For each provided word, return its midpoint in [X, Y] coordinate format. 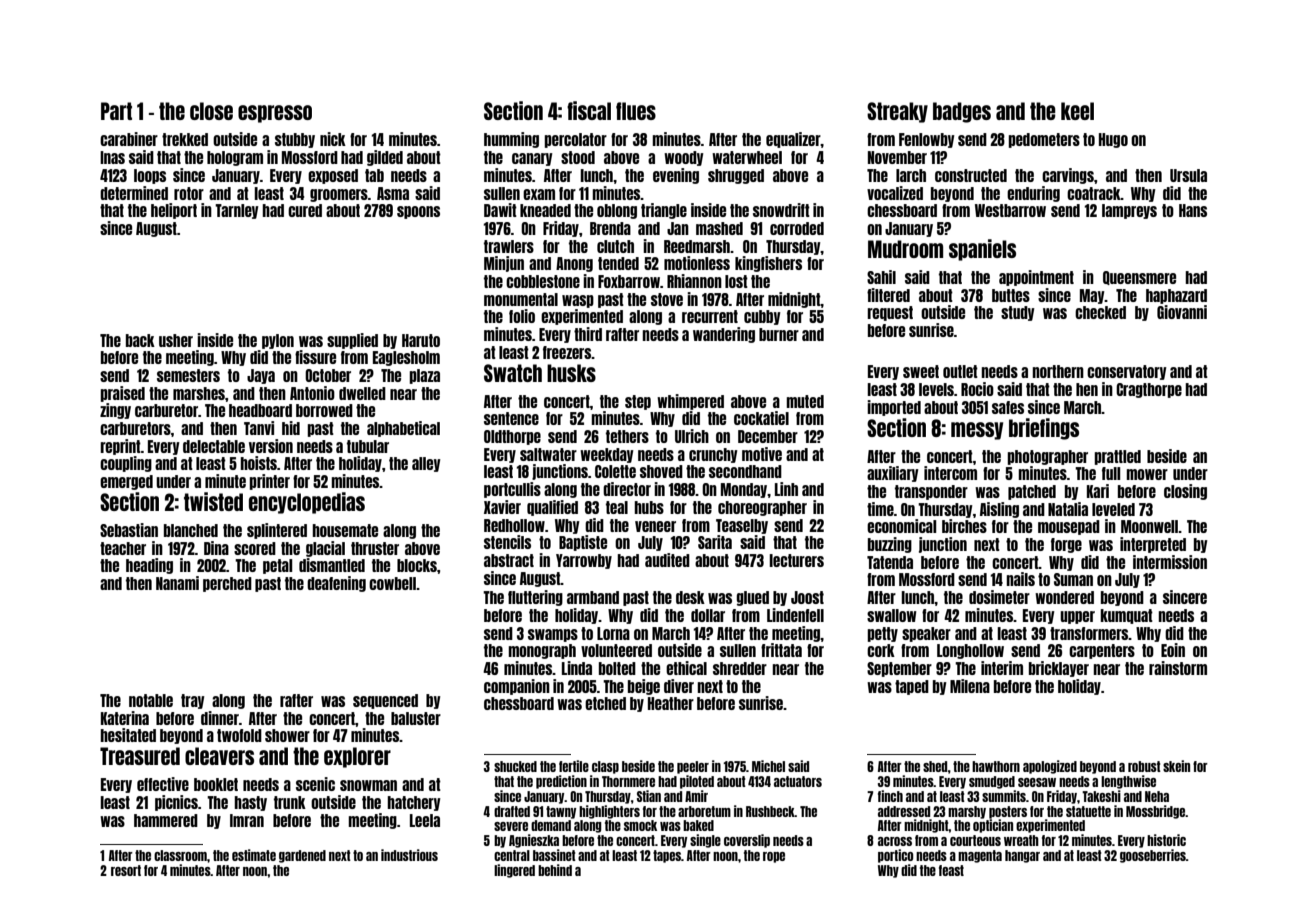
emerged [126, 482]
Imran [247, 820]
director [627, 489]
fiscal [589, 110]
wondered [1064, 597]
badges [962, 112]
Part [116, 111]
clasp [605, 767]
